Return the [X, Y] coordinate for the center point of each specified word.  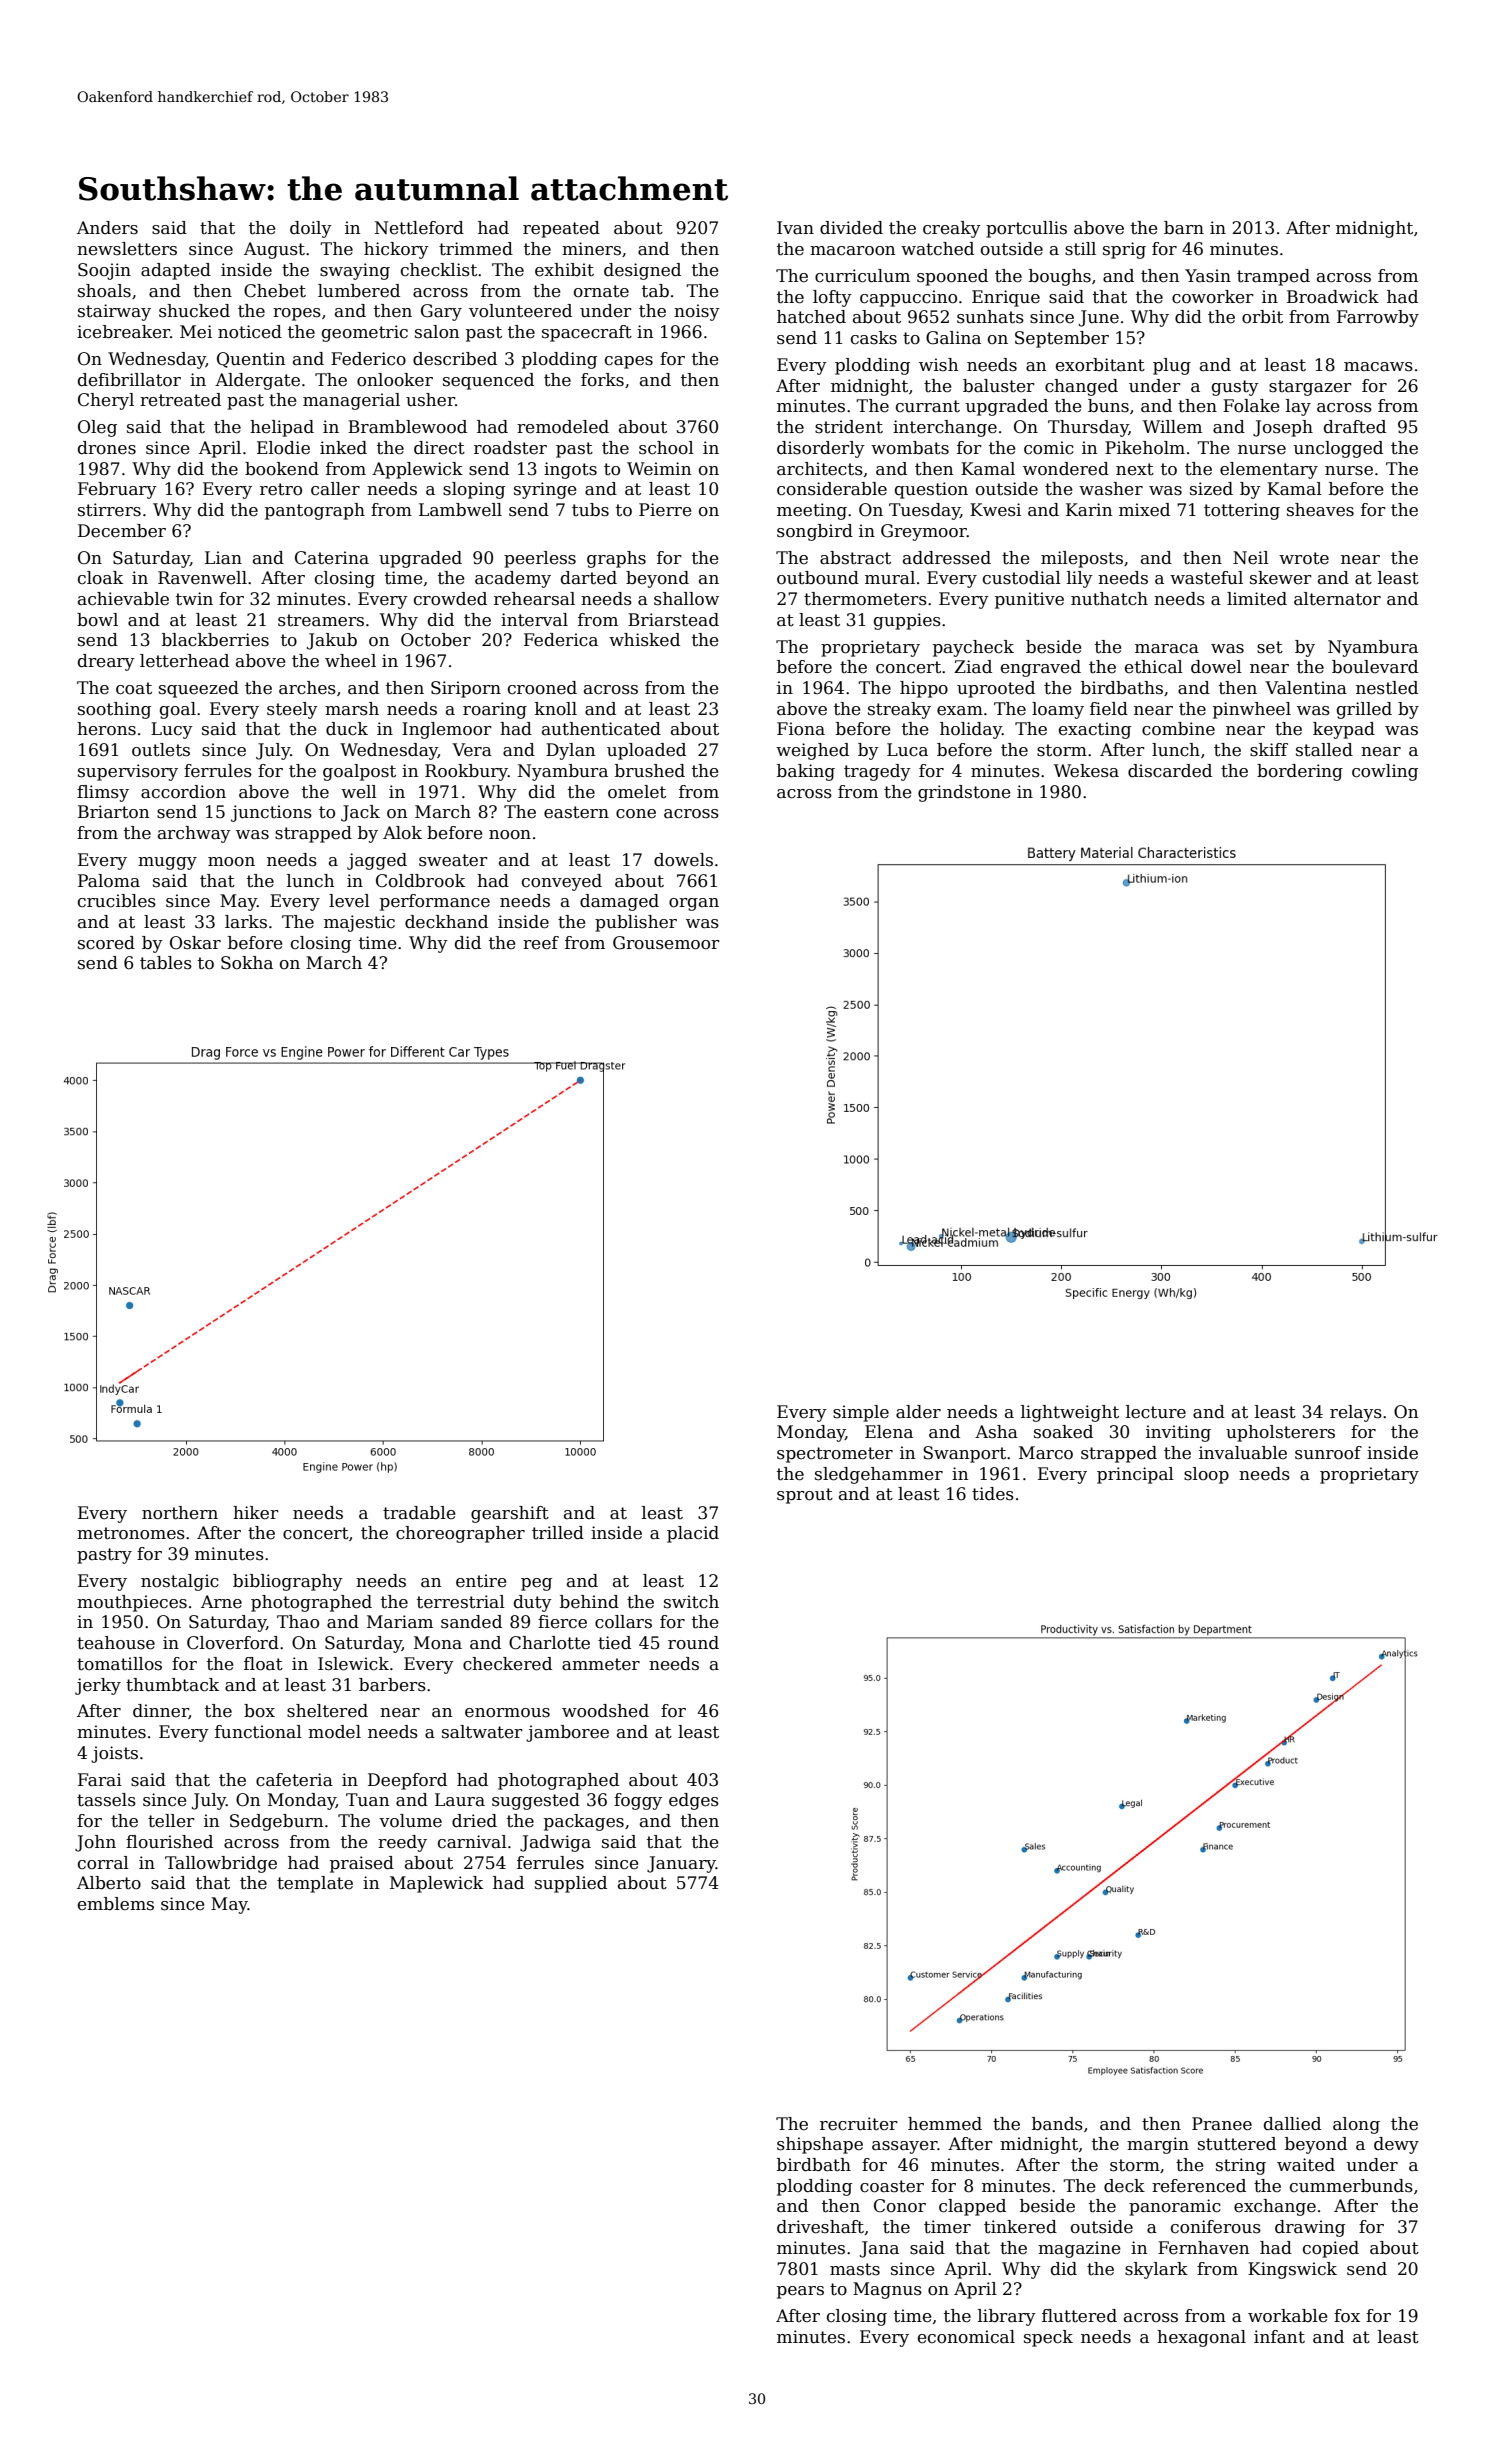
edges [694, 1801]
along [1356, 2125]
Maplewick [436, 1884]
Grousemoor [666, 943]
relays [1356, 1413]
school [666, 448]
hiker [256, 1513]
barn [1184, 228]
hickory [396, 250]
